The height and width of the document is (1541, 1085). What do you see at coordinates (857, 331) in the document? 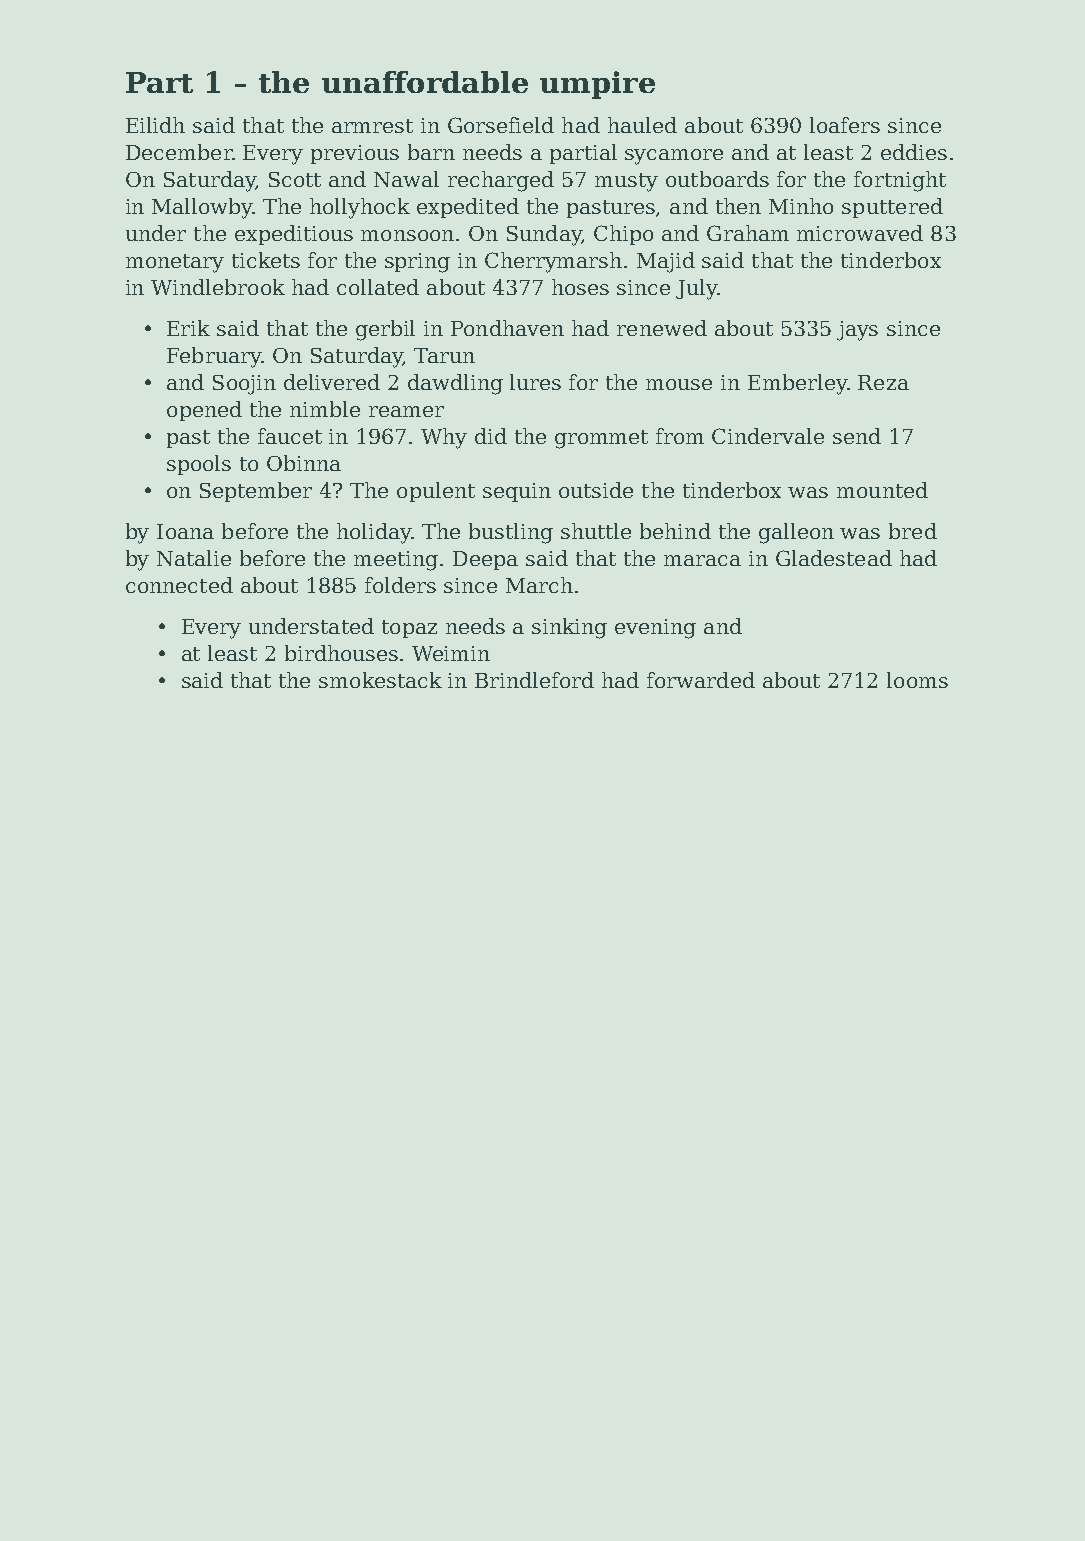
I see `jays` at bounding box center [857, 331].
